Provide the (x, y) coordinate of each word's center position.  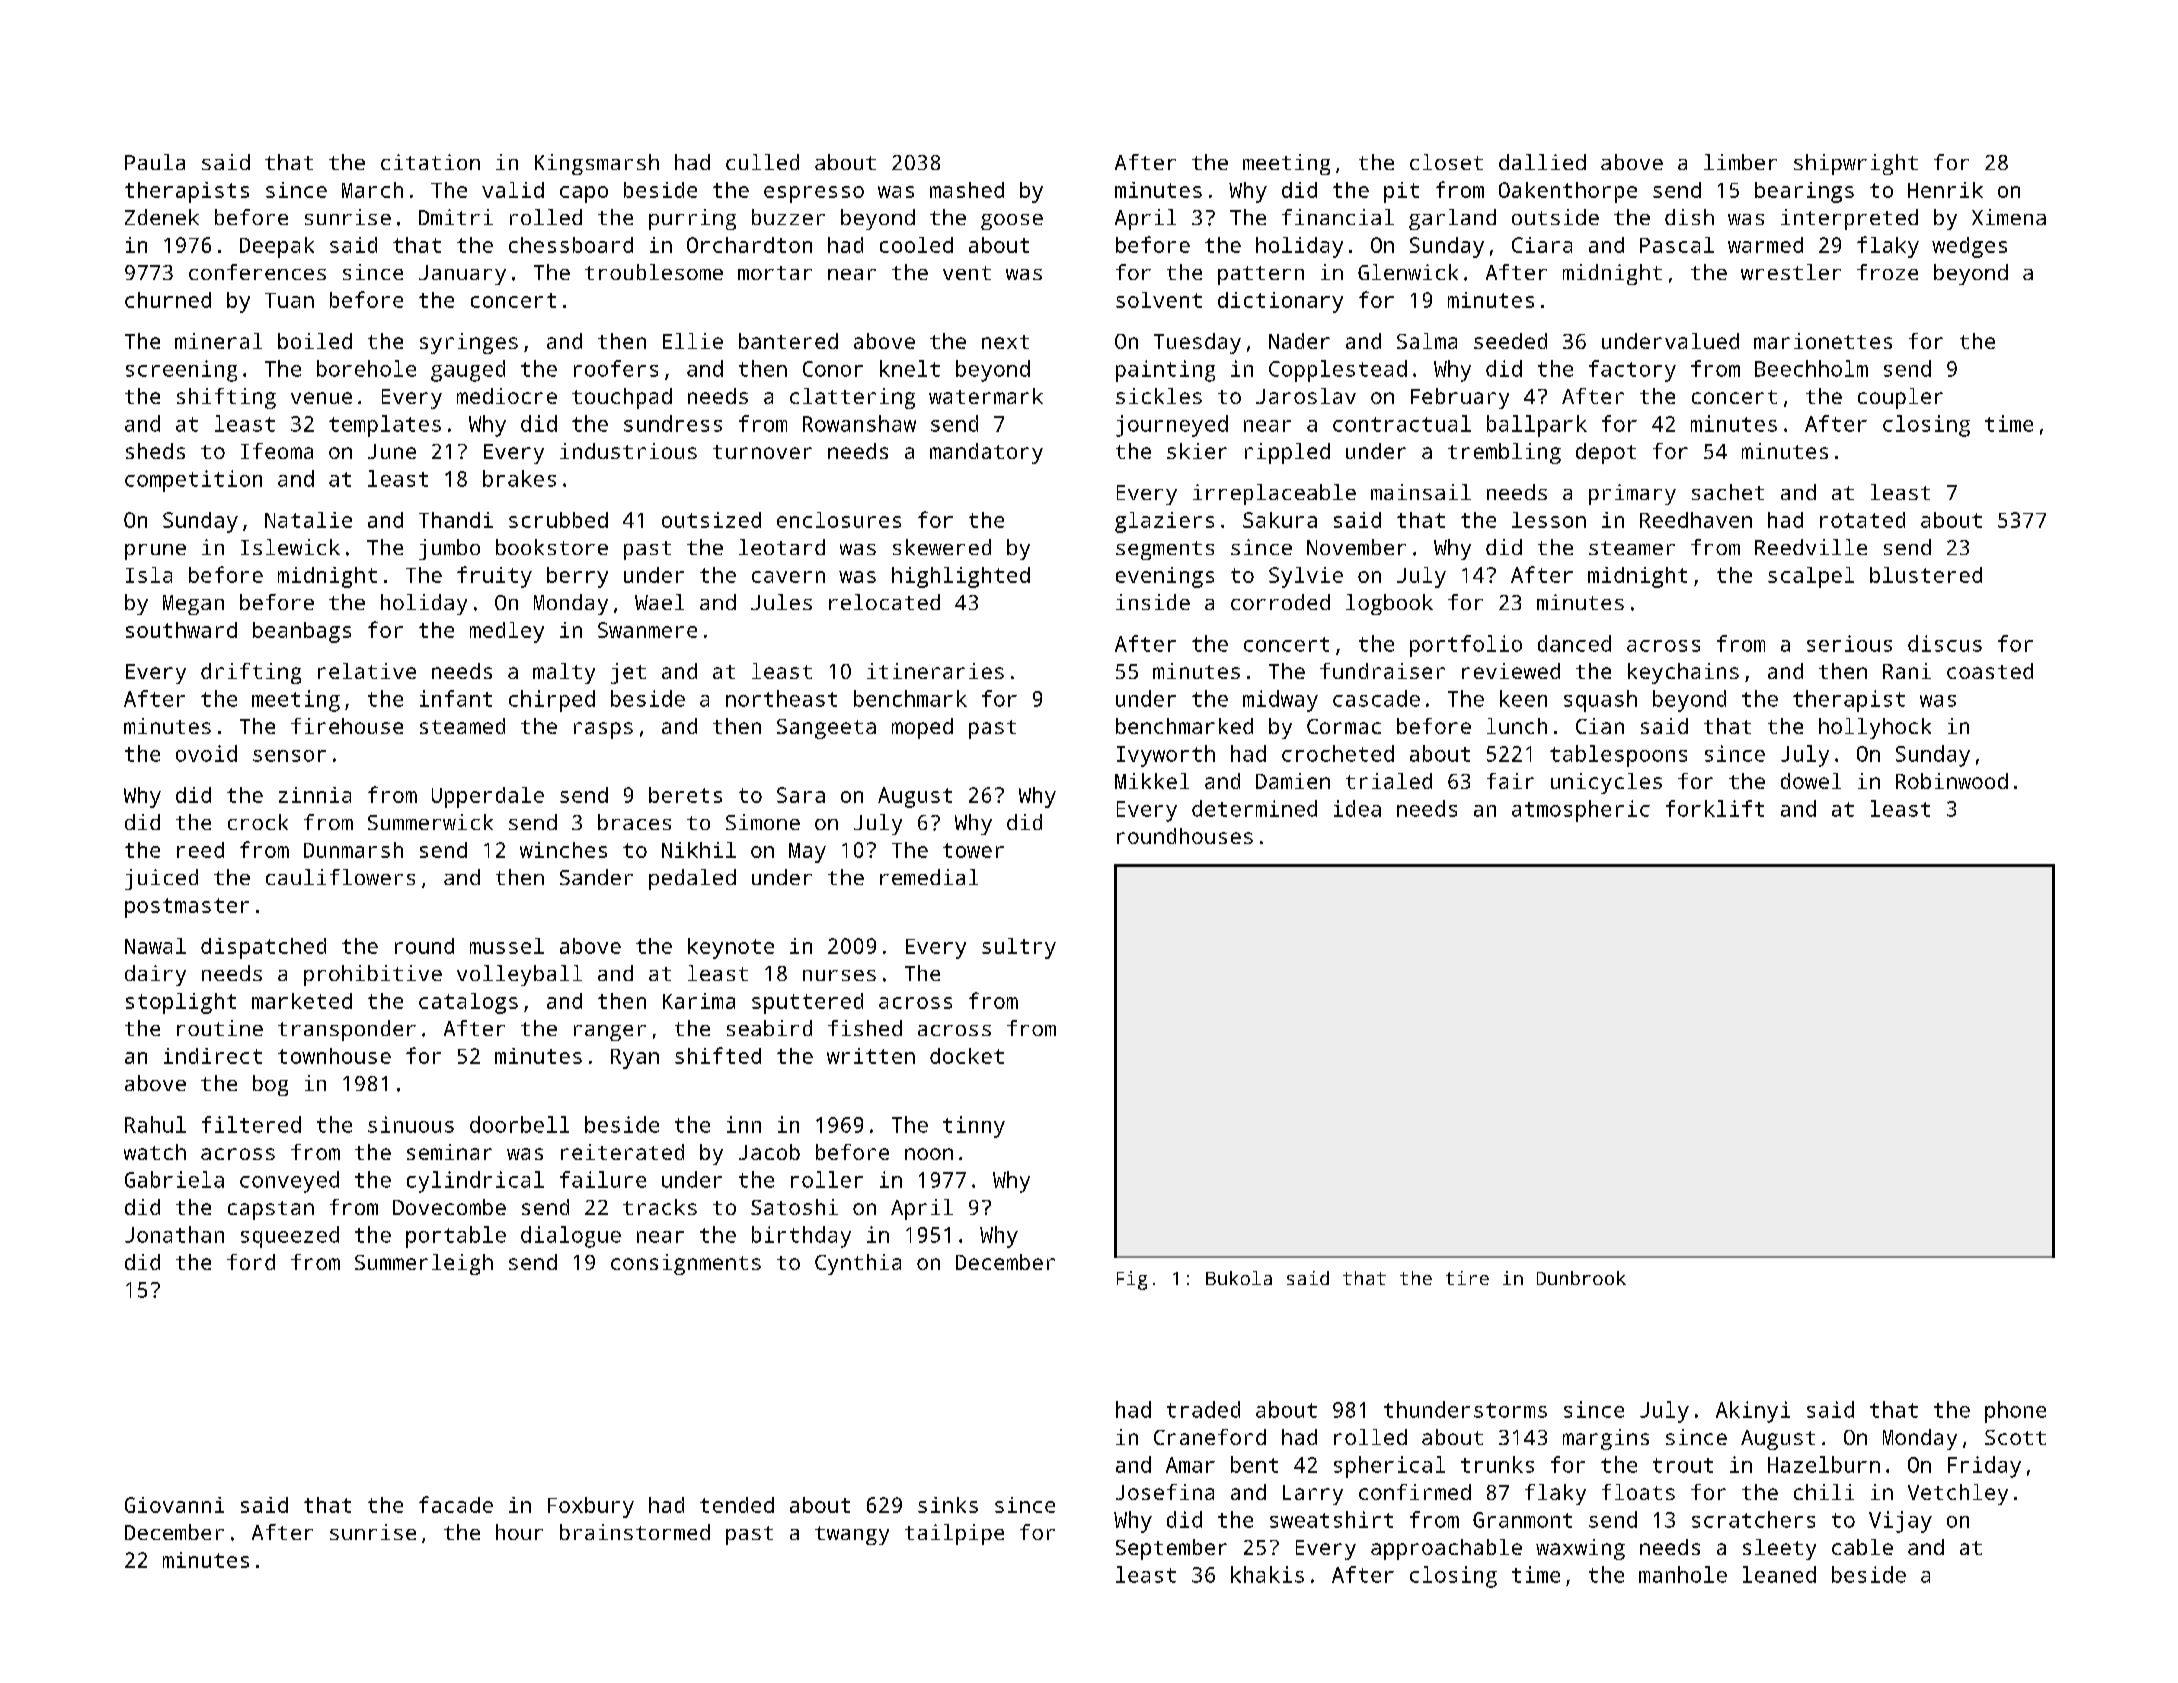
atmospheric (1581, 811)
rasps (603, 730)
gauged (468, 371)
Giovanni (174, 1505)
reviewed (1511, 671)
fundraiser (1382, 671)
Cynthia (858, 1264)
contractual (1402, 423)
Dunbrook (1581, 1278)
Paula (155, 162)
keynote (731, 948)
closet (1446, 162)
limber (1740, 162)
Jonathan (174, 1234)
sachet (1728, 492)
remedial (929, 877)
